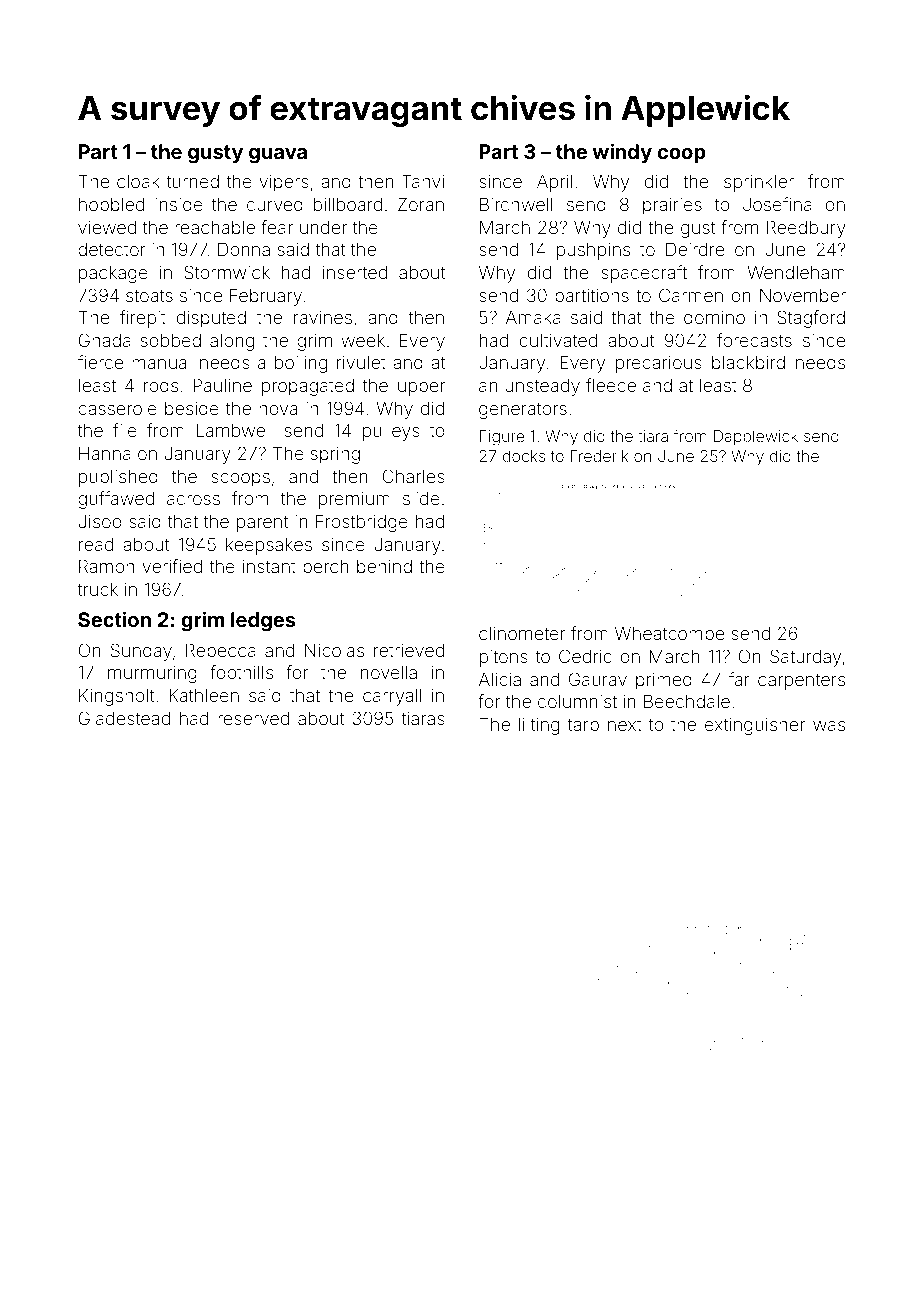 Image resolution: width=924 pixels, height=1308 pixels. I want to click on Lambwell, so click(234, 430).
